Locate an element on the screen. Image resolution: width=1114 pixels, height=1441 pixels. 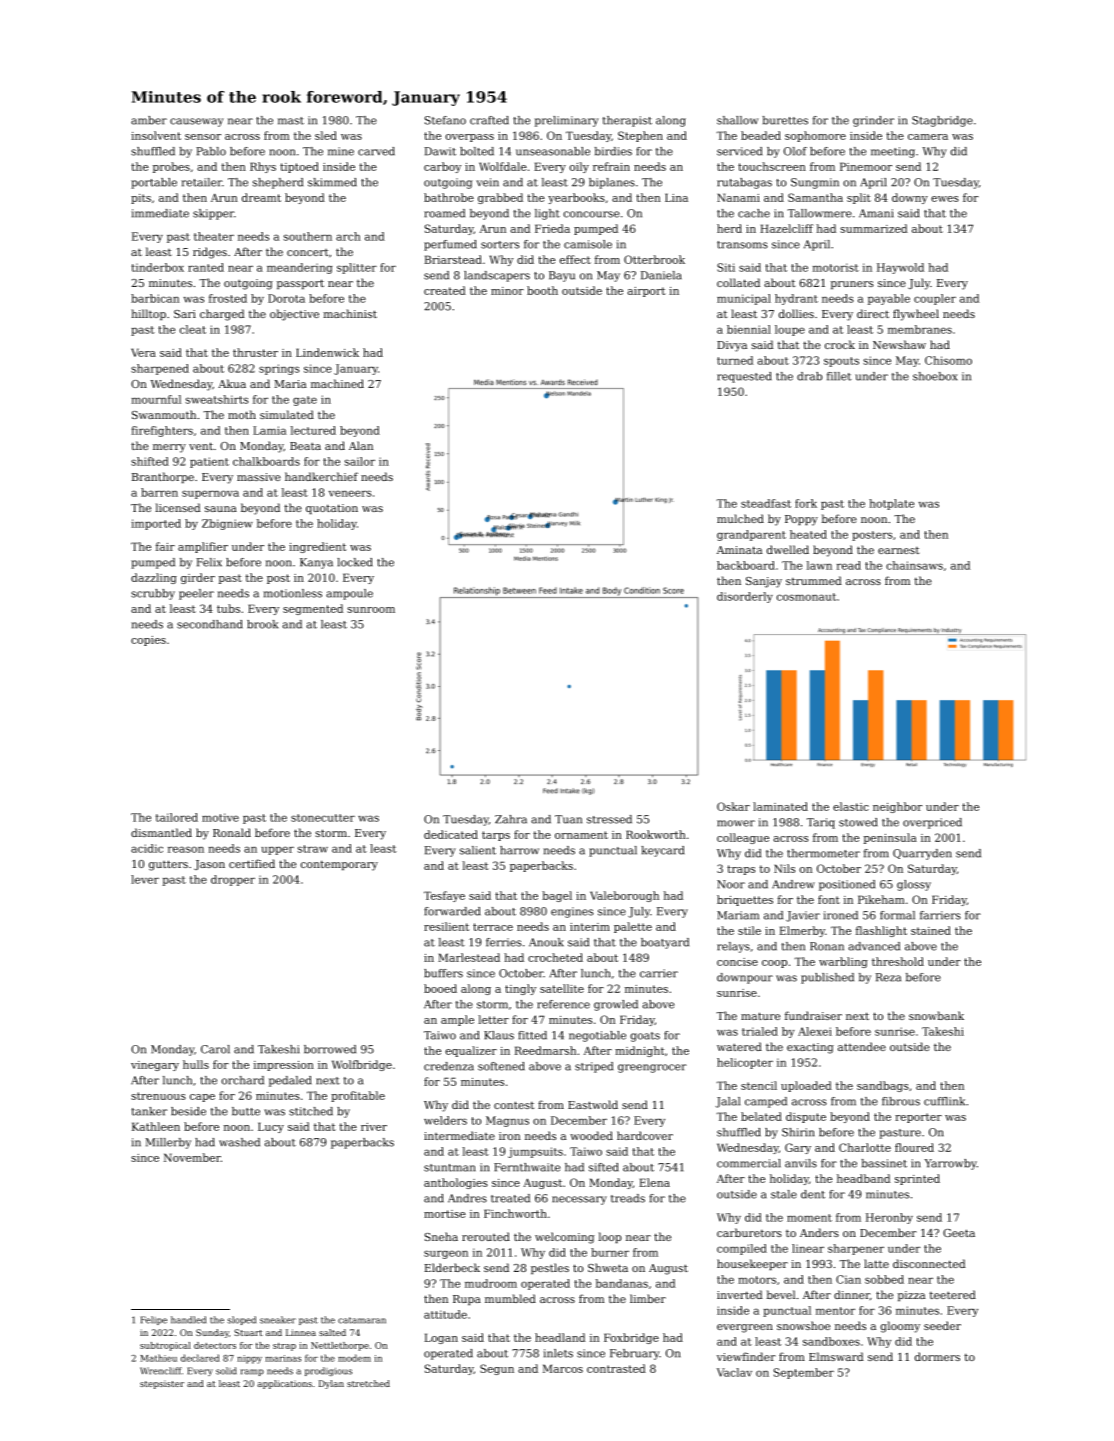
transoms is located at coordinates (742, 245).
